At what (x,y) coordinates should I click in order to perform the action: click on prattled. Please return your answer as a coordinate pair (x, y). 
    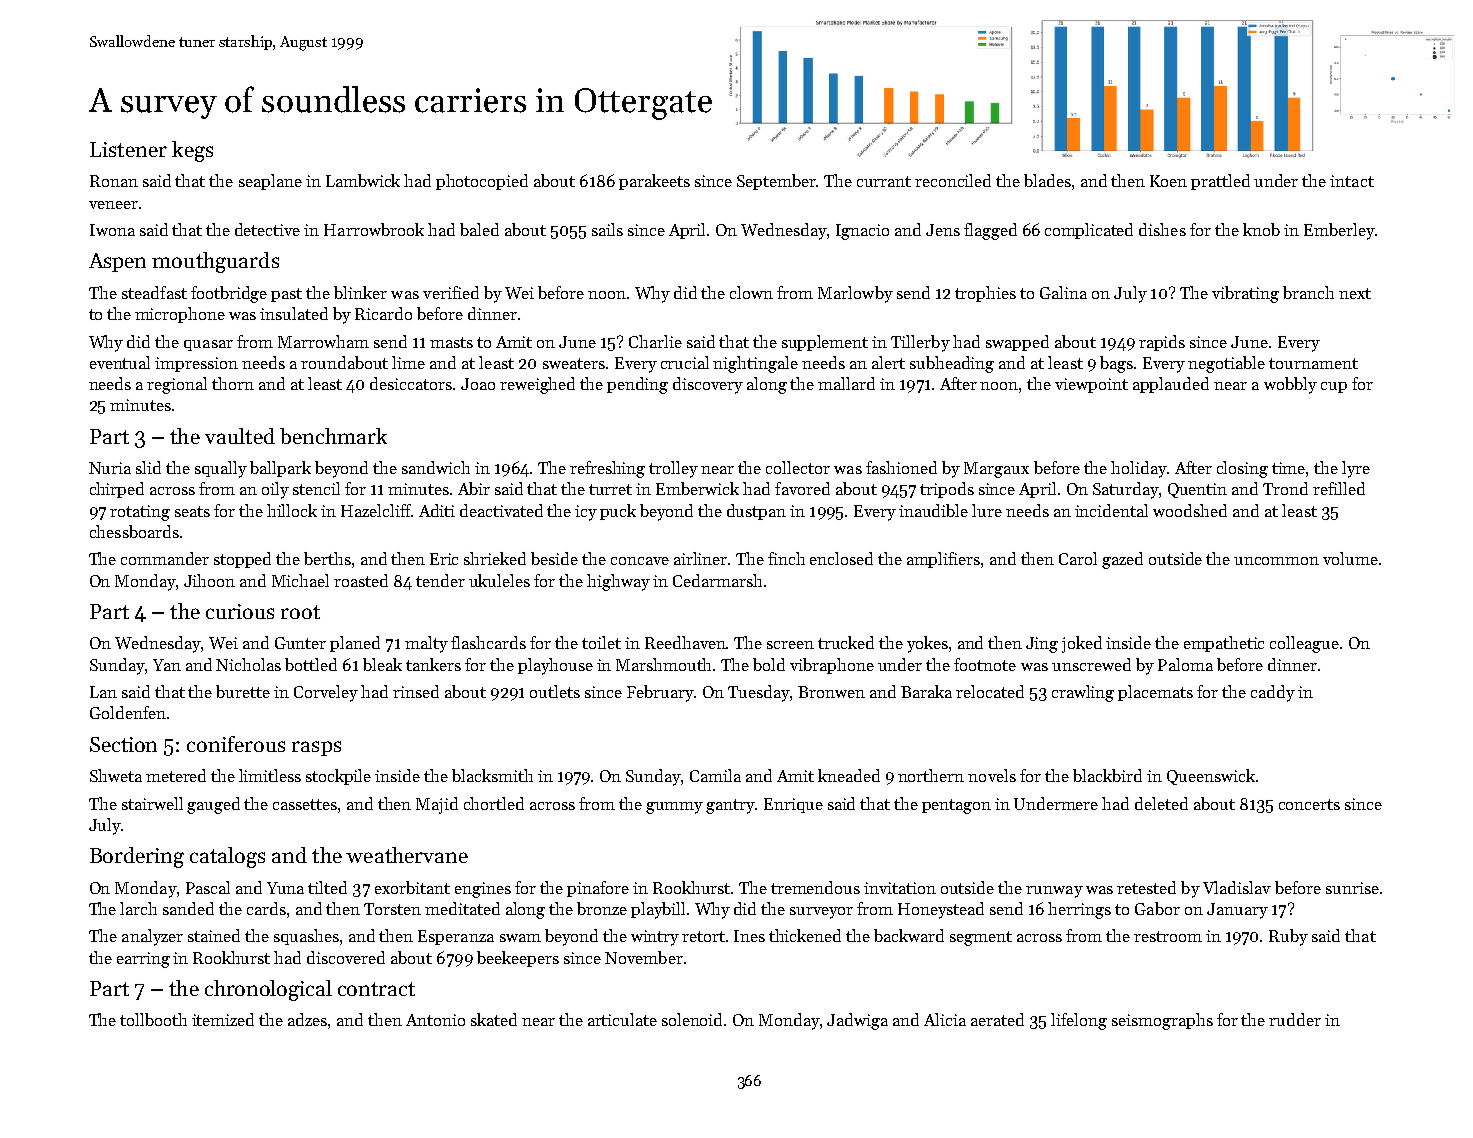
    Looking at the image, I should click on (1220, 182).
